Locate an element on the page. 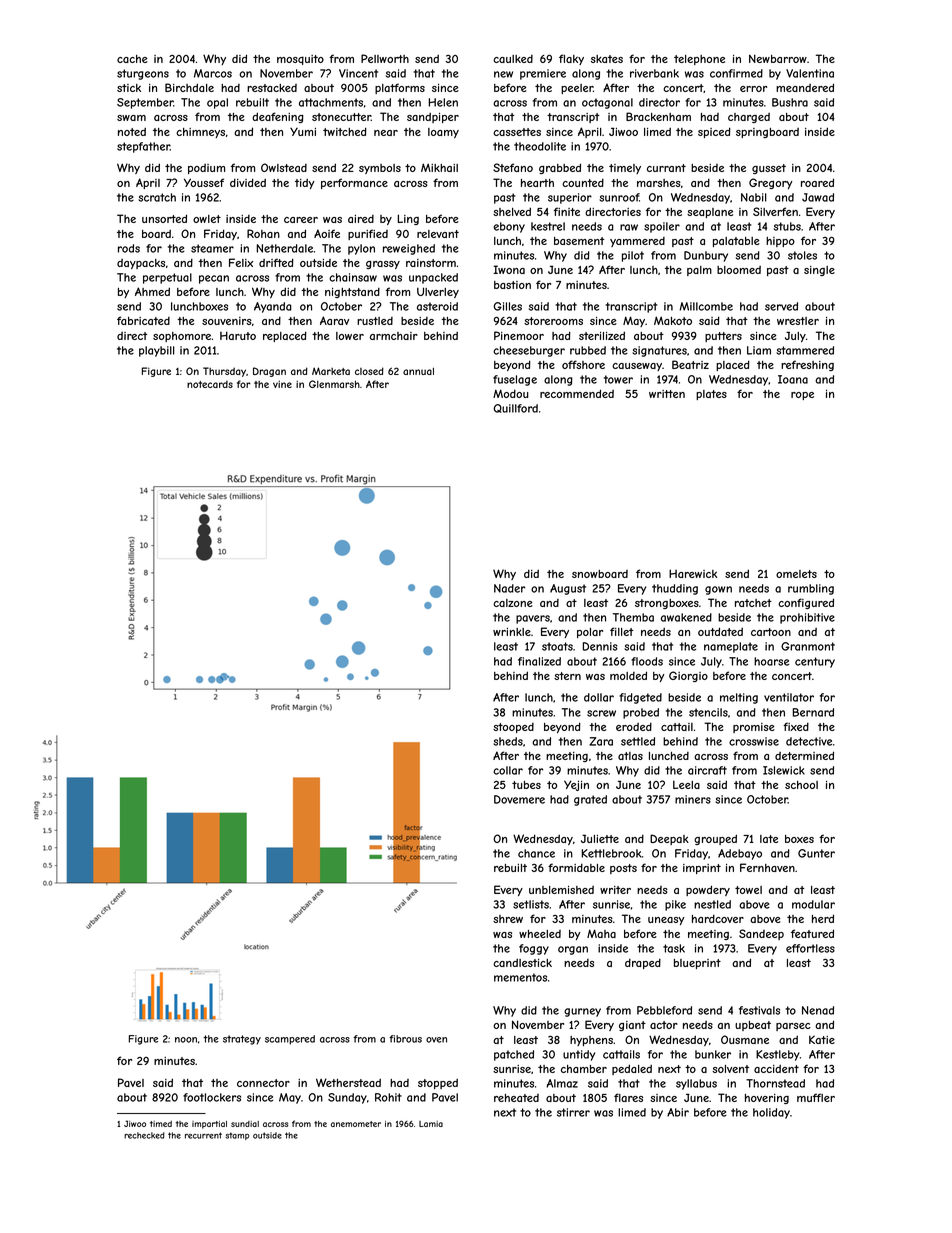  Pellworth is located at coordinates (385, 58).
